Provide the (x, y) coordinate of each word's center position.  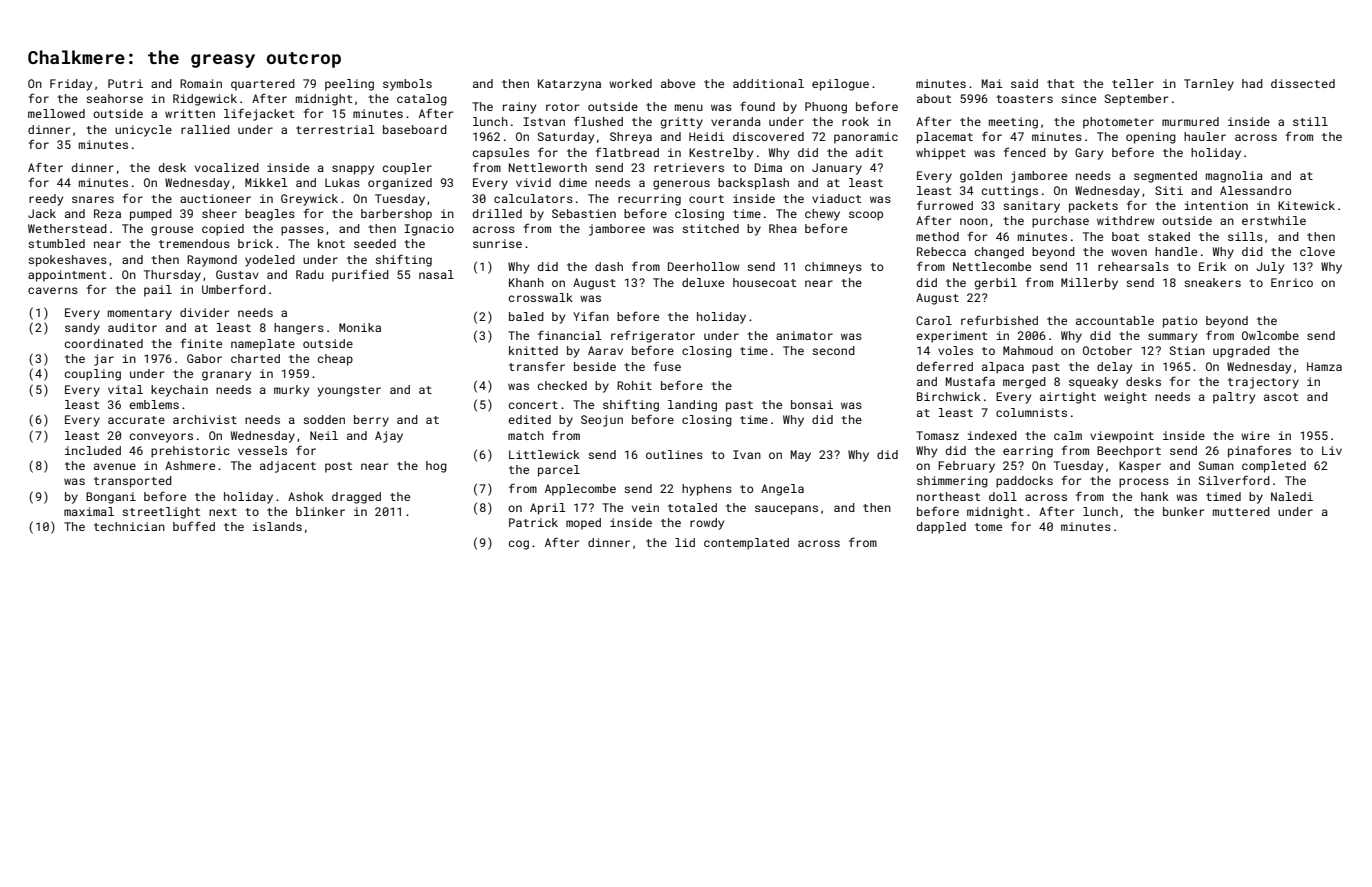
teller (1133, 83)
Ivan (747, 454)
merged (1024, 383)
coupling (93, 375)
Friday (71, 85)
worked (630, 83)
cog (519, 545)
